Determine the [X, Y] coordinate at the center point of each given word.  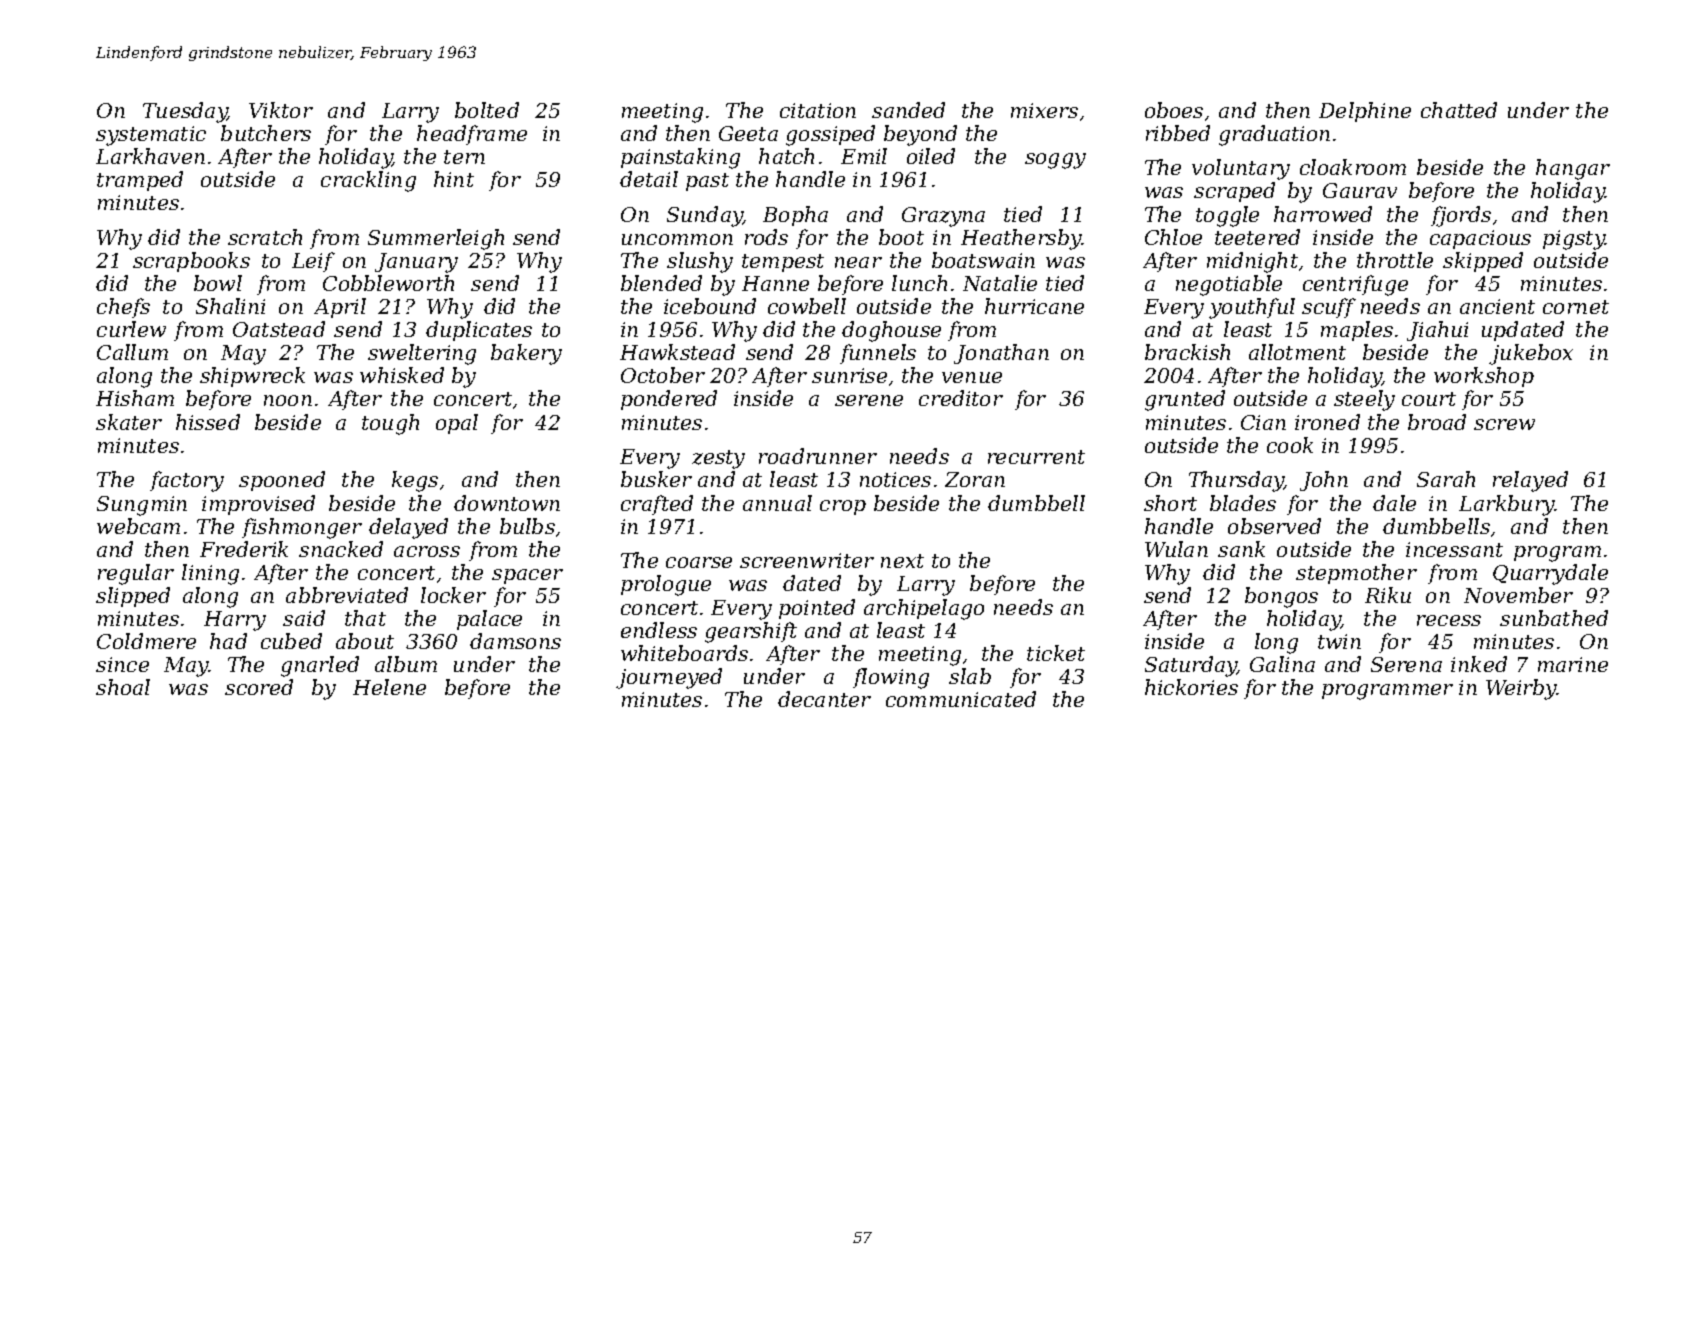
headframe [472, 135]
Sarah [1446, 479]
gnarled [320, 666]
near [858, 262]
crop [843, 507]
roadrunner [818, 456]
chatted [1459, 110]
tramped [140, 181]
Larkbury [1507, 505]
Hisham [135, 398]
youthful [1252, 308]
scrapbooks [191, 262]
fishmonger [302, 528]
